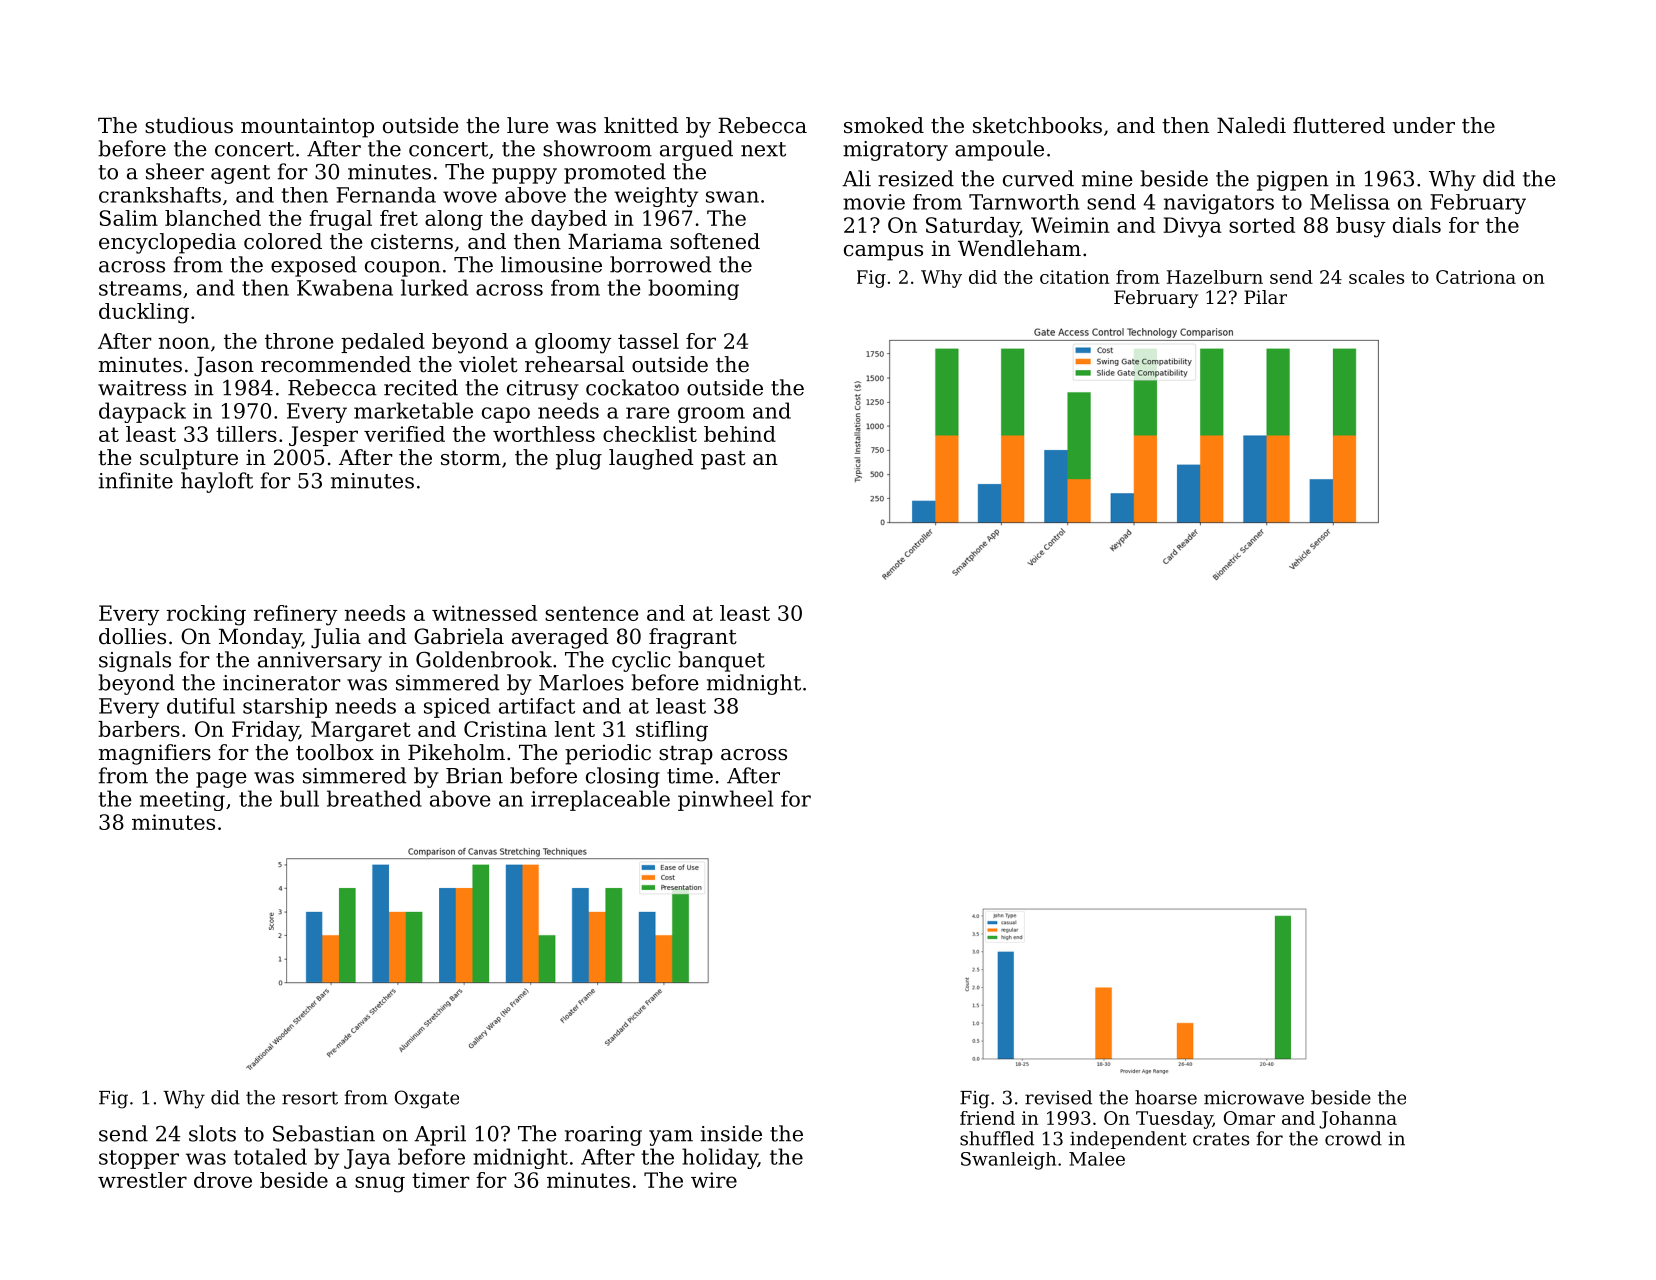 The image size is (1656, 1280). What do you see at coordinates (884, 125) in the page?
I see `smoked` at bounding box center [884, 125].
